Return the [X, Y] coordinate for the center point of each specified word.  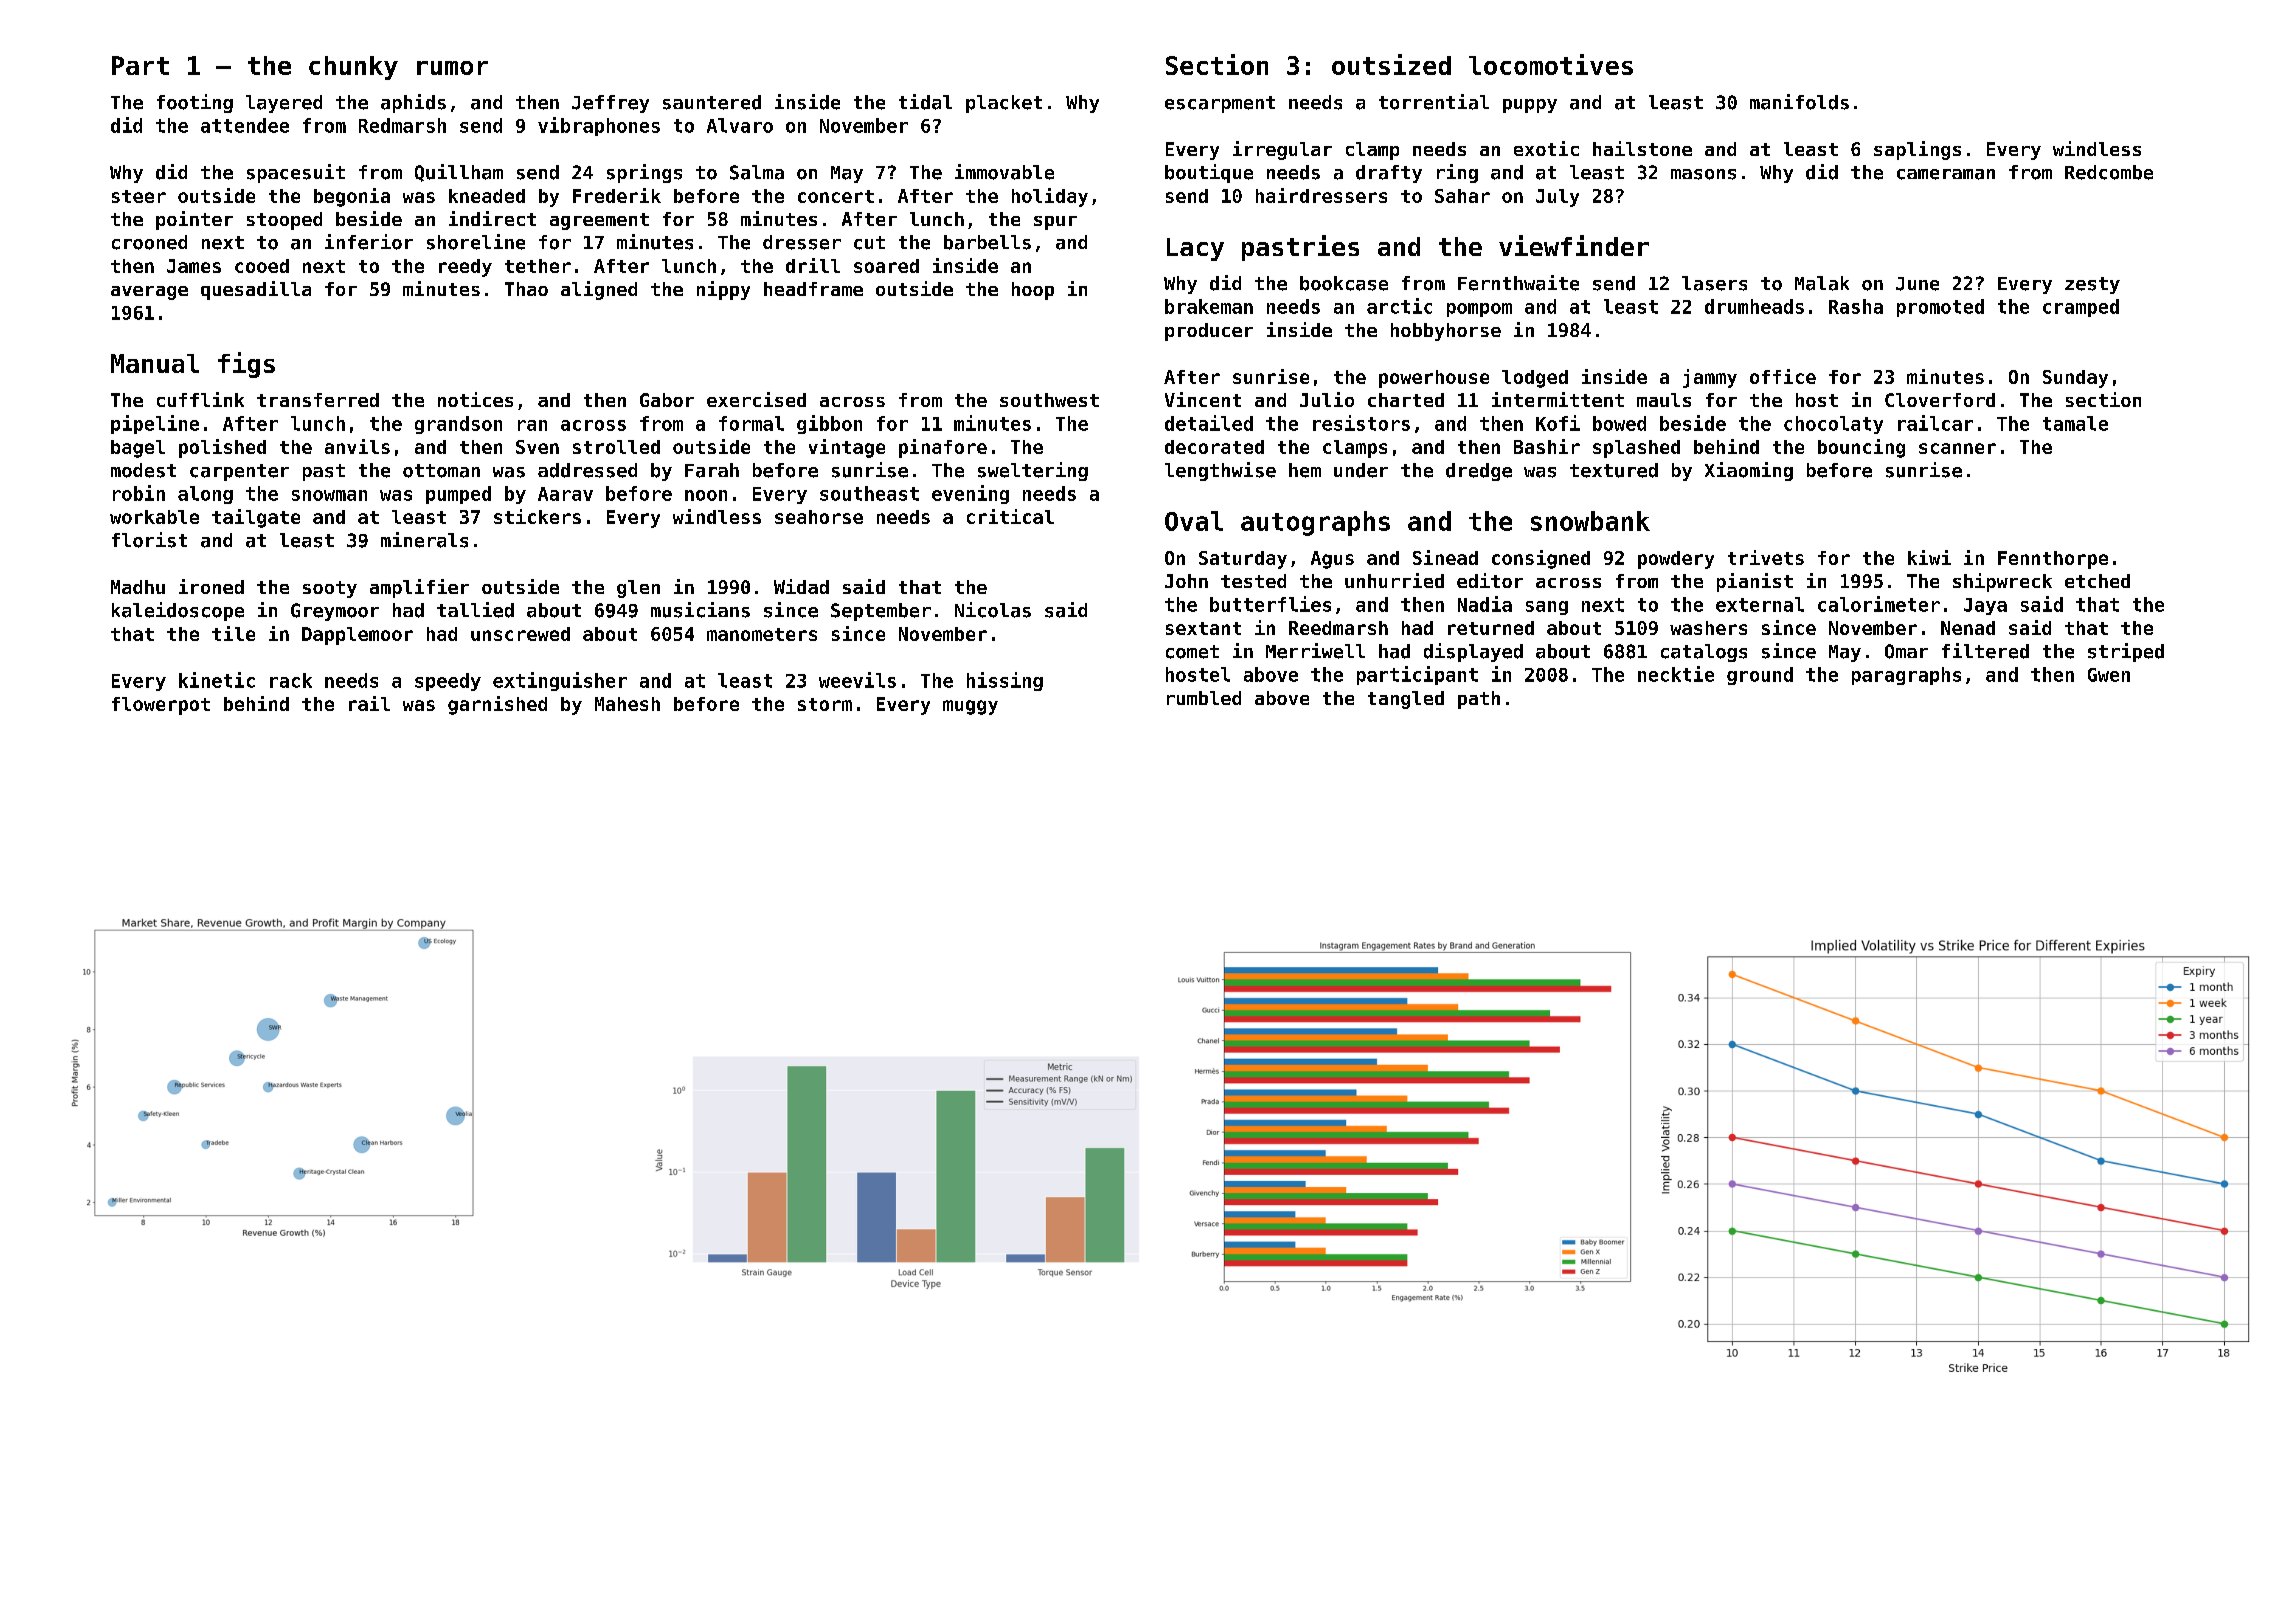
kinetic [217, 680]
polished [222, 448]
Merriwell [1315, 651]
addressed [587, 470]
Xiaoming [1749, 471]
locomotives [1551, 64]
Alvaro [740, 125]
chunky [353, 68]
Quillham [459, 173]
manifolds [1799, 102]
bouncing [1861, 448]
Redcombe [2109, 172]
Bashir [1547, 446]
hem [1305, 470]
